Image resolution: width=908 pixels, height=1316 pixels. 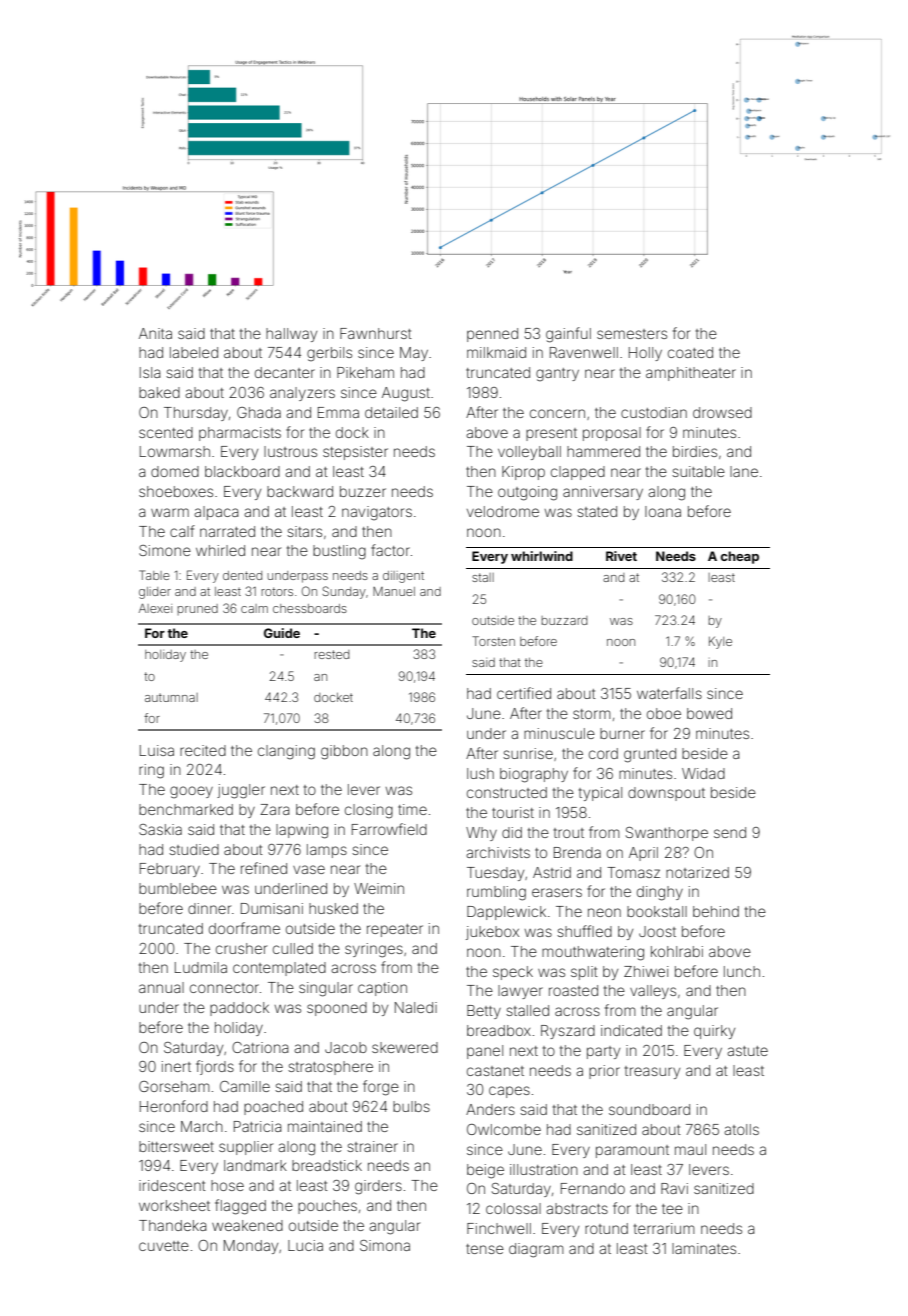 I want to click on cheap, so click(x=740, y=557).
